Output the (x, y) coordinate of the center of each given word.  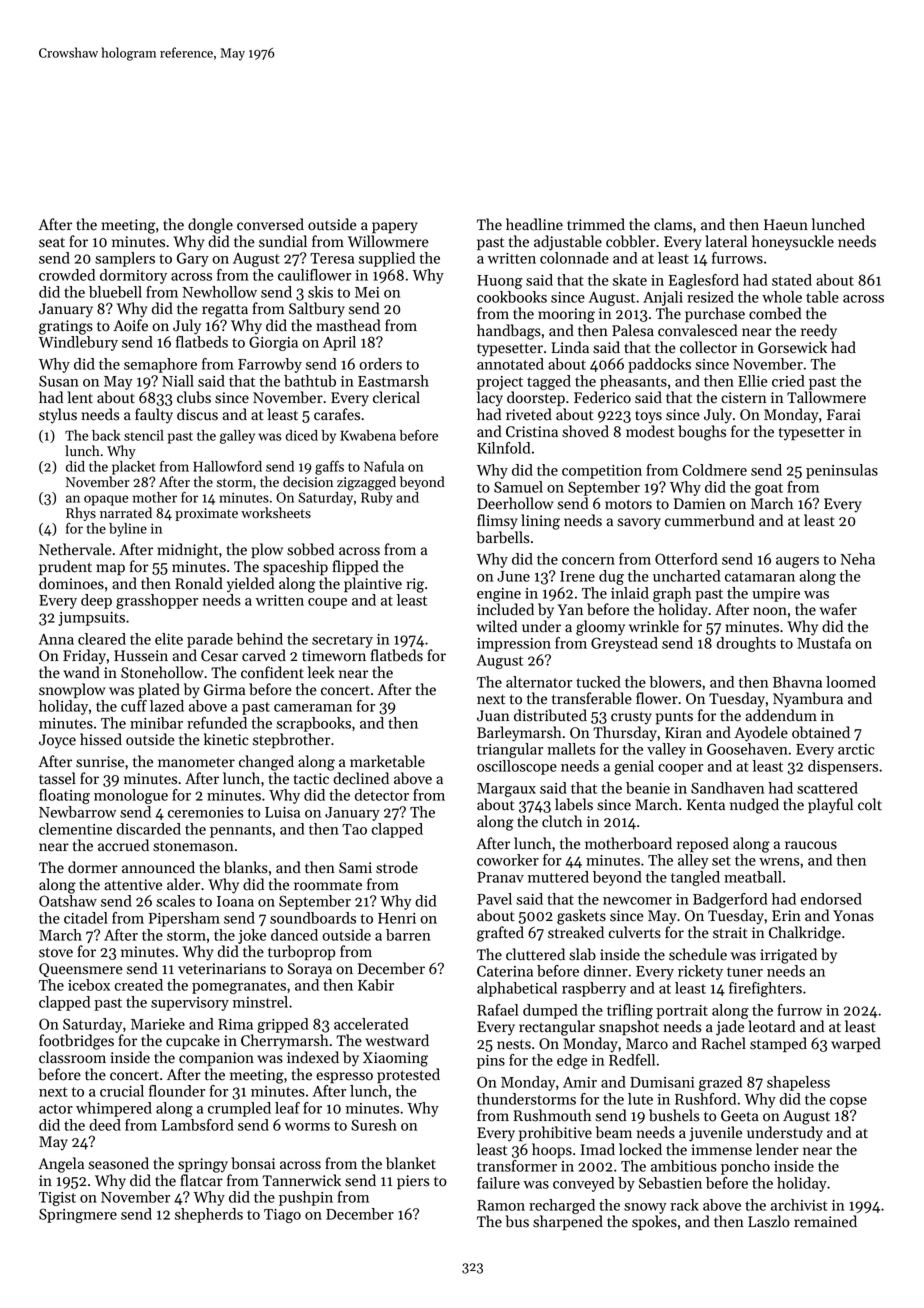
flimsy (497, 522)
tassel (57, 778)
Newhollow (220, 292)
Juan (493, 716)
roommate (328, 885)
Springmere (78, 1215)
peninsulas (842, 471)
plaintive (373, 584)
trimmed (596, 224)
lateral (726, 241)
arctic (856, 749)
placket (133, 468)
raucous (811, 845)
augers (797, 562)
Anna (56, 639)
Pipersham (184, 919)
